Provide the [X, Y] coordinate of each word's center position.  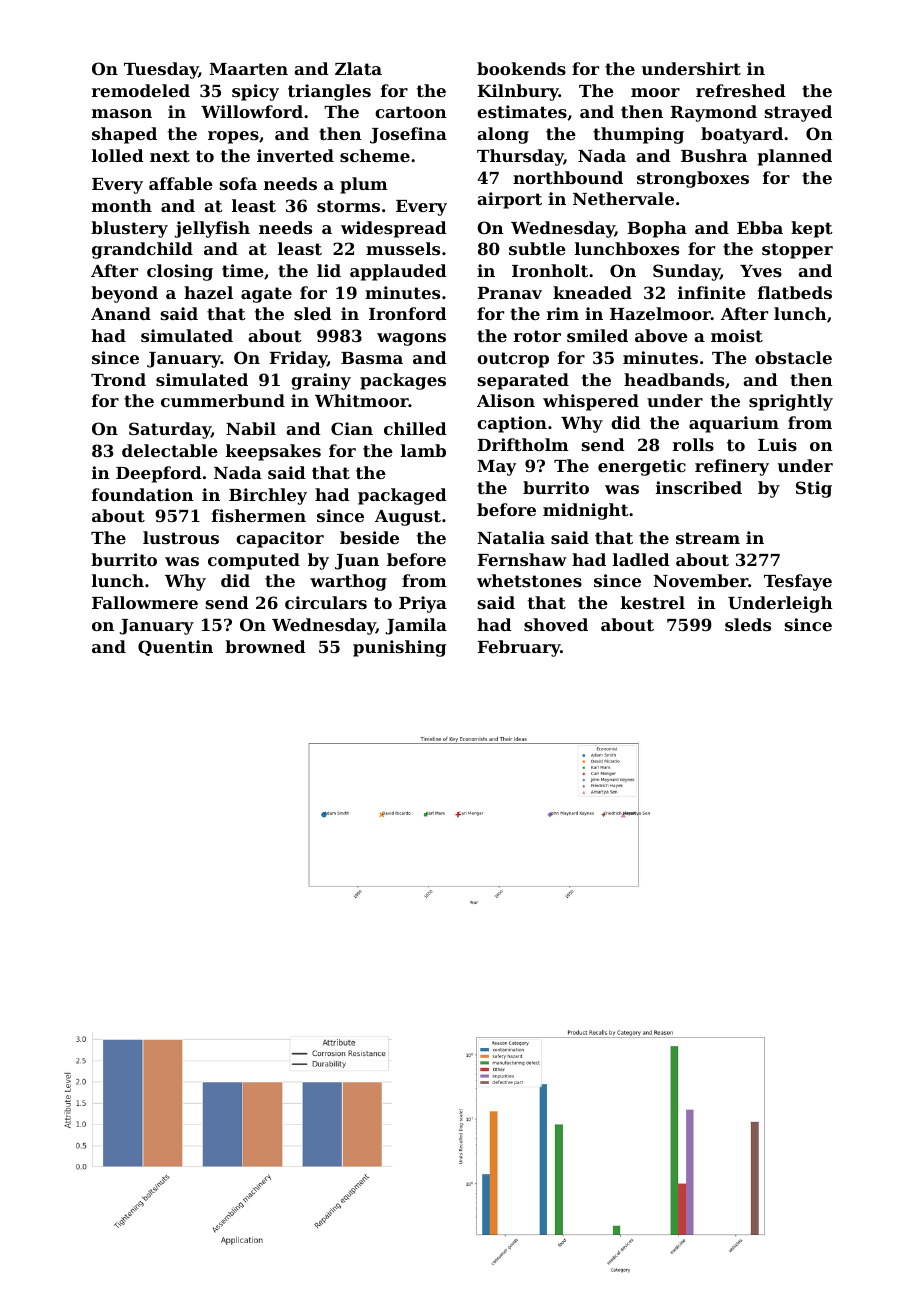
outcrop [513, 360]
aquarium [734, 424]
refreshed [741, 90]
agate [266, 295]
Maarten [248, 69]
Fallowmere [145, 602]
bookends [521, 68]
